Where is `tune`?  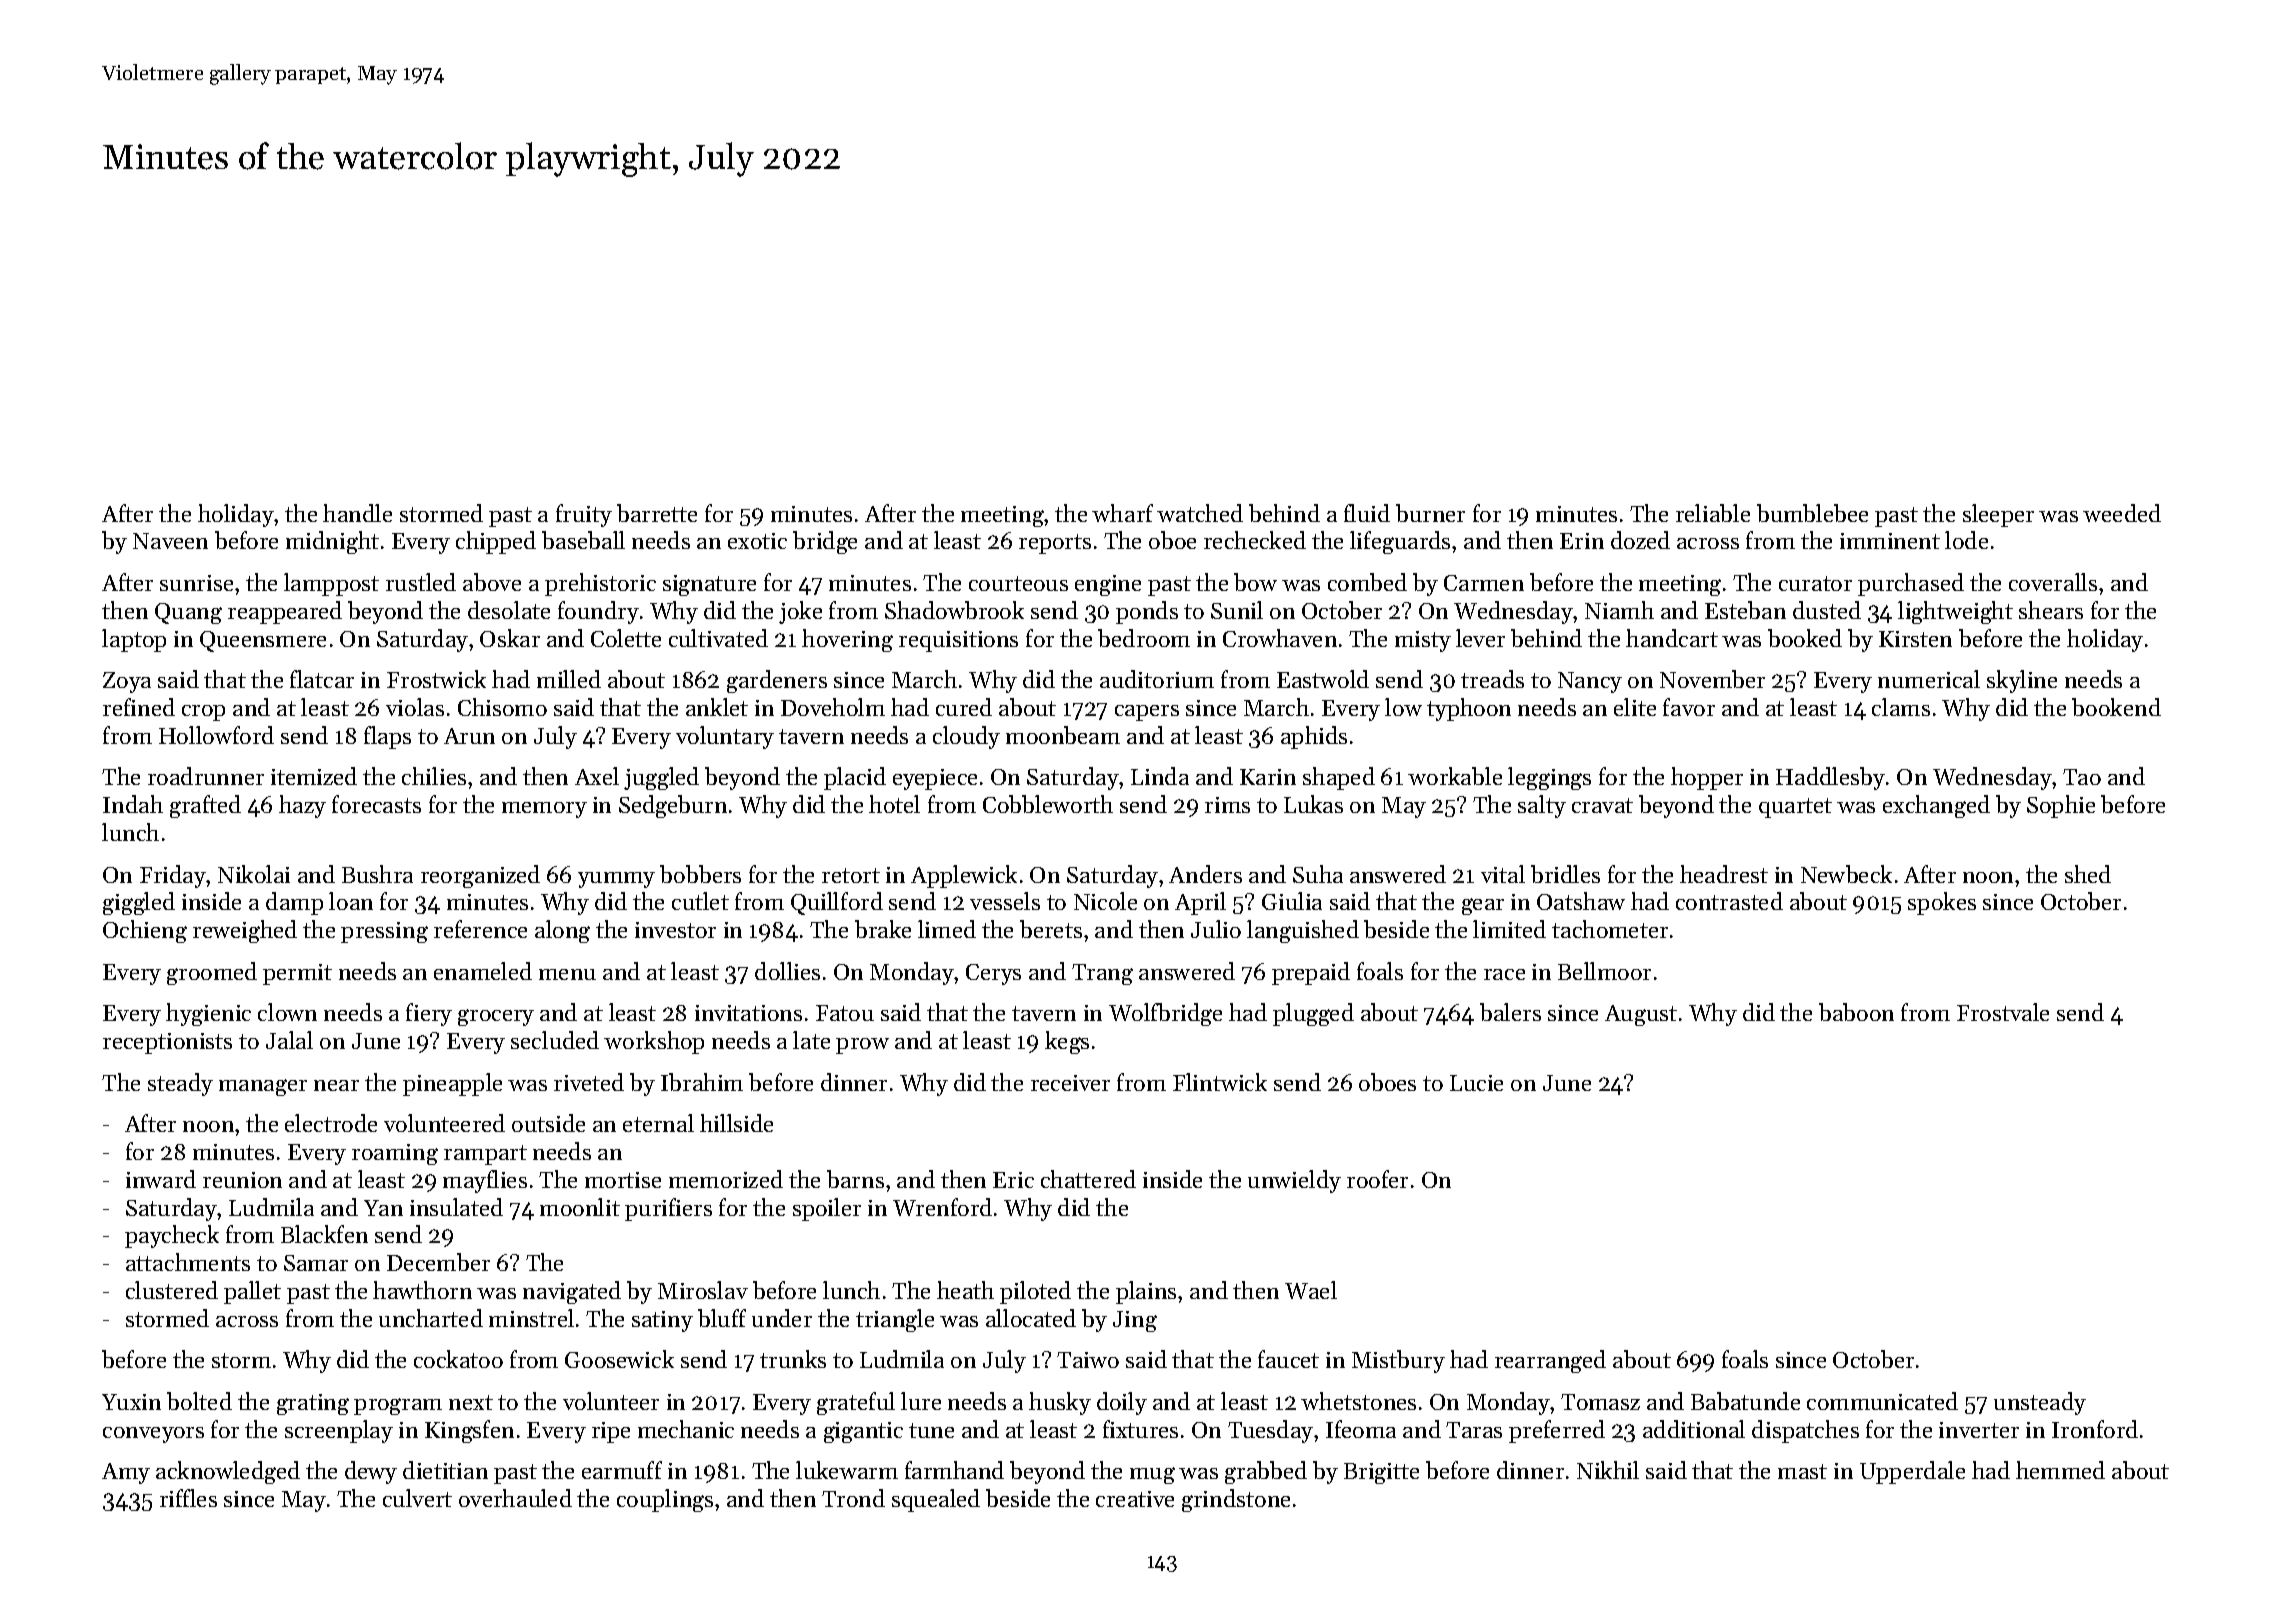
tune is located at coordinates (931, 1430).
